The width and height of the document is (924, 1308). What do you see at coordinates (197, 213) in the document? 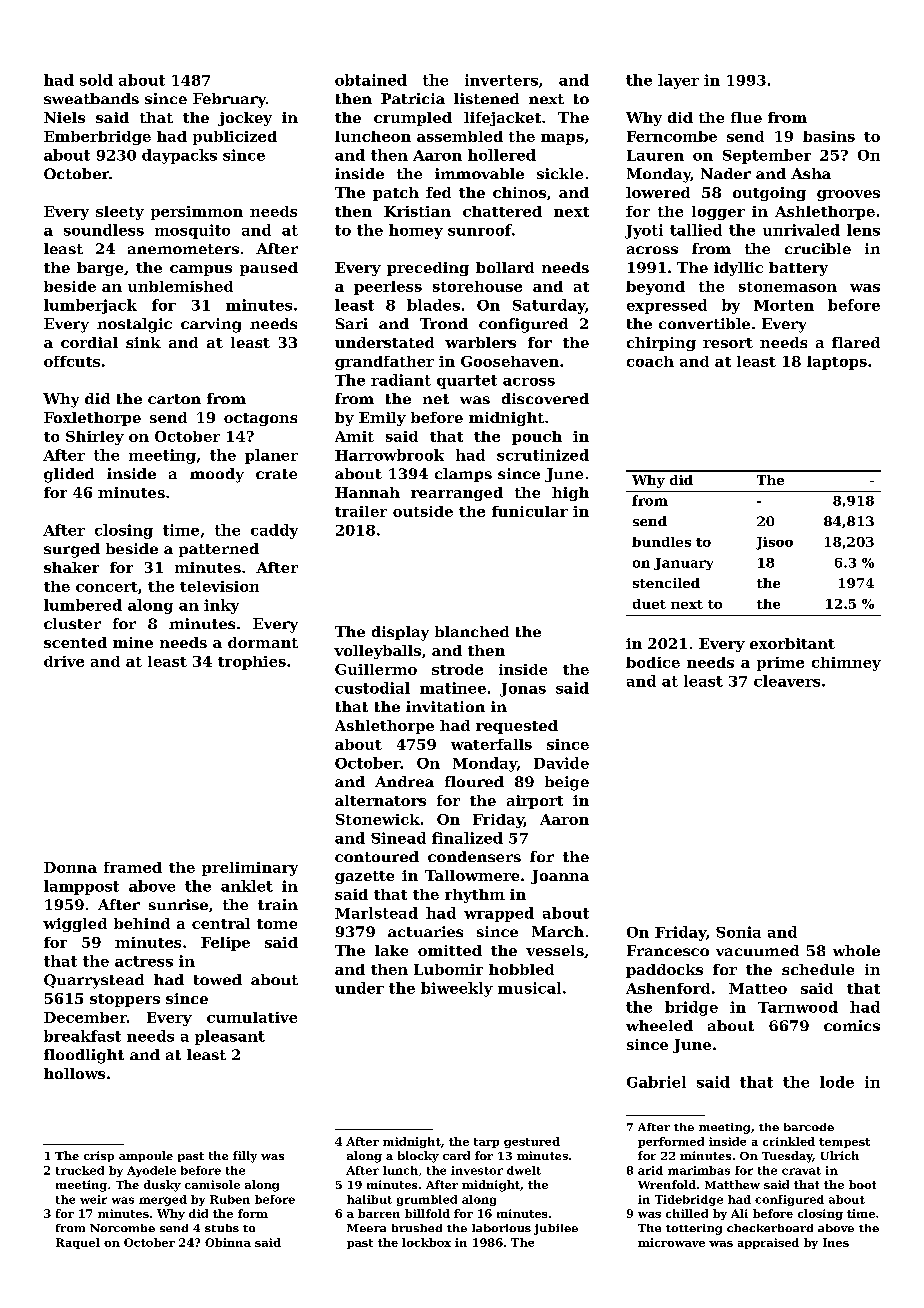
I see `persimmon` at bounding box center [197, 213].
